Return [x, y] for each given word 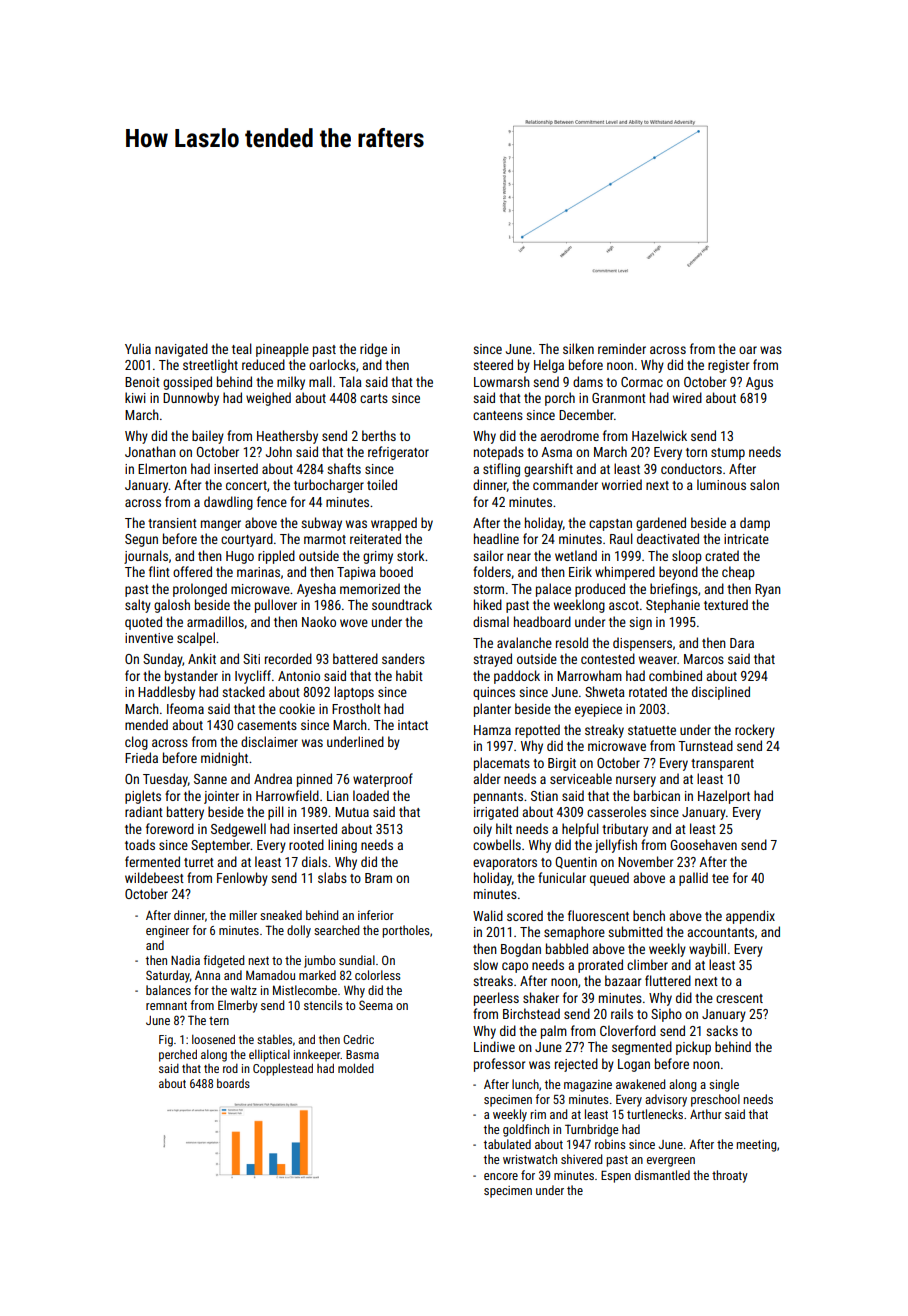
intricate [746, 539]
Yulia [138, 348]
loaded [371, 795]
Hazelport [724, 797]
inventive [149, 638]
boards [233, 1083]
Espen [616, 1176]
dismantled [662, 1175]
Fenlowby [242, 879]
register [728, 366]
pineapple [282, 350]
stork [411, 555]
